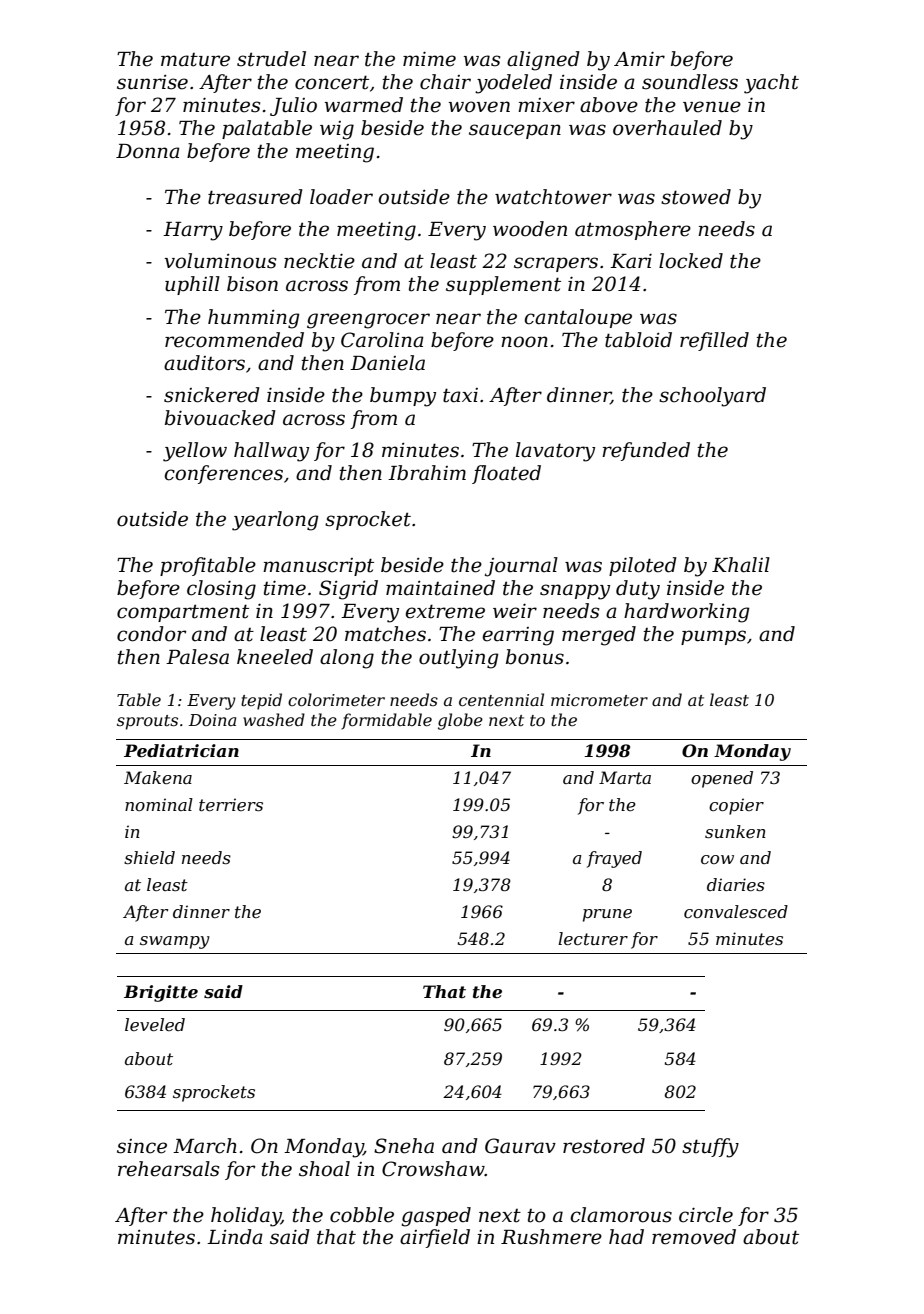 The height and width of the screenshot is (1314, 924). What do you see at coordinates (435, 1238) in the screenshot?
I see `airfield` at bounding box center [435, 1238].
